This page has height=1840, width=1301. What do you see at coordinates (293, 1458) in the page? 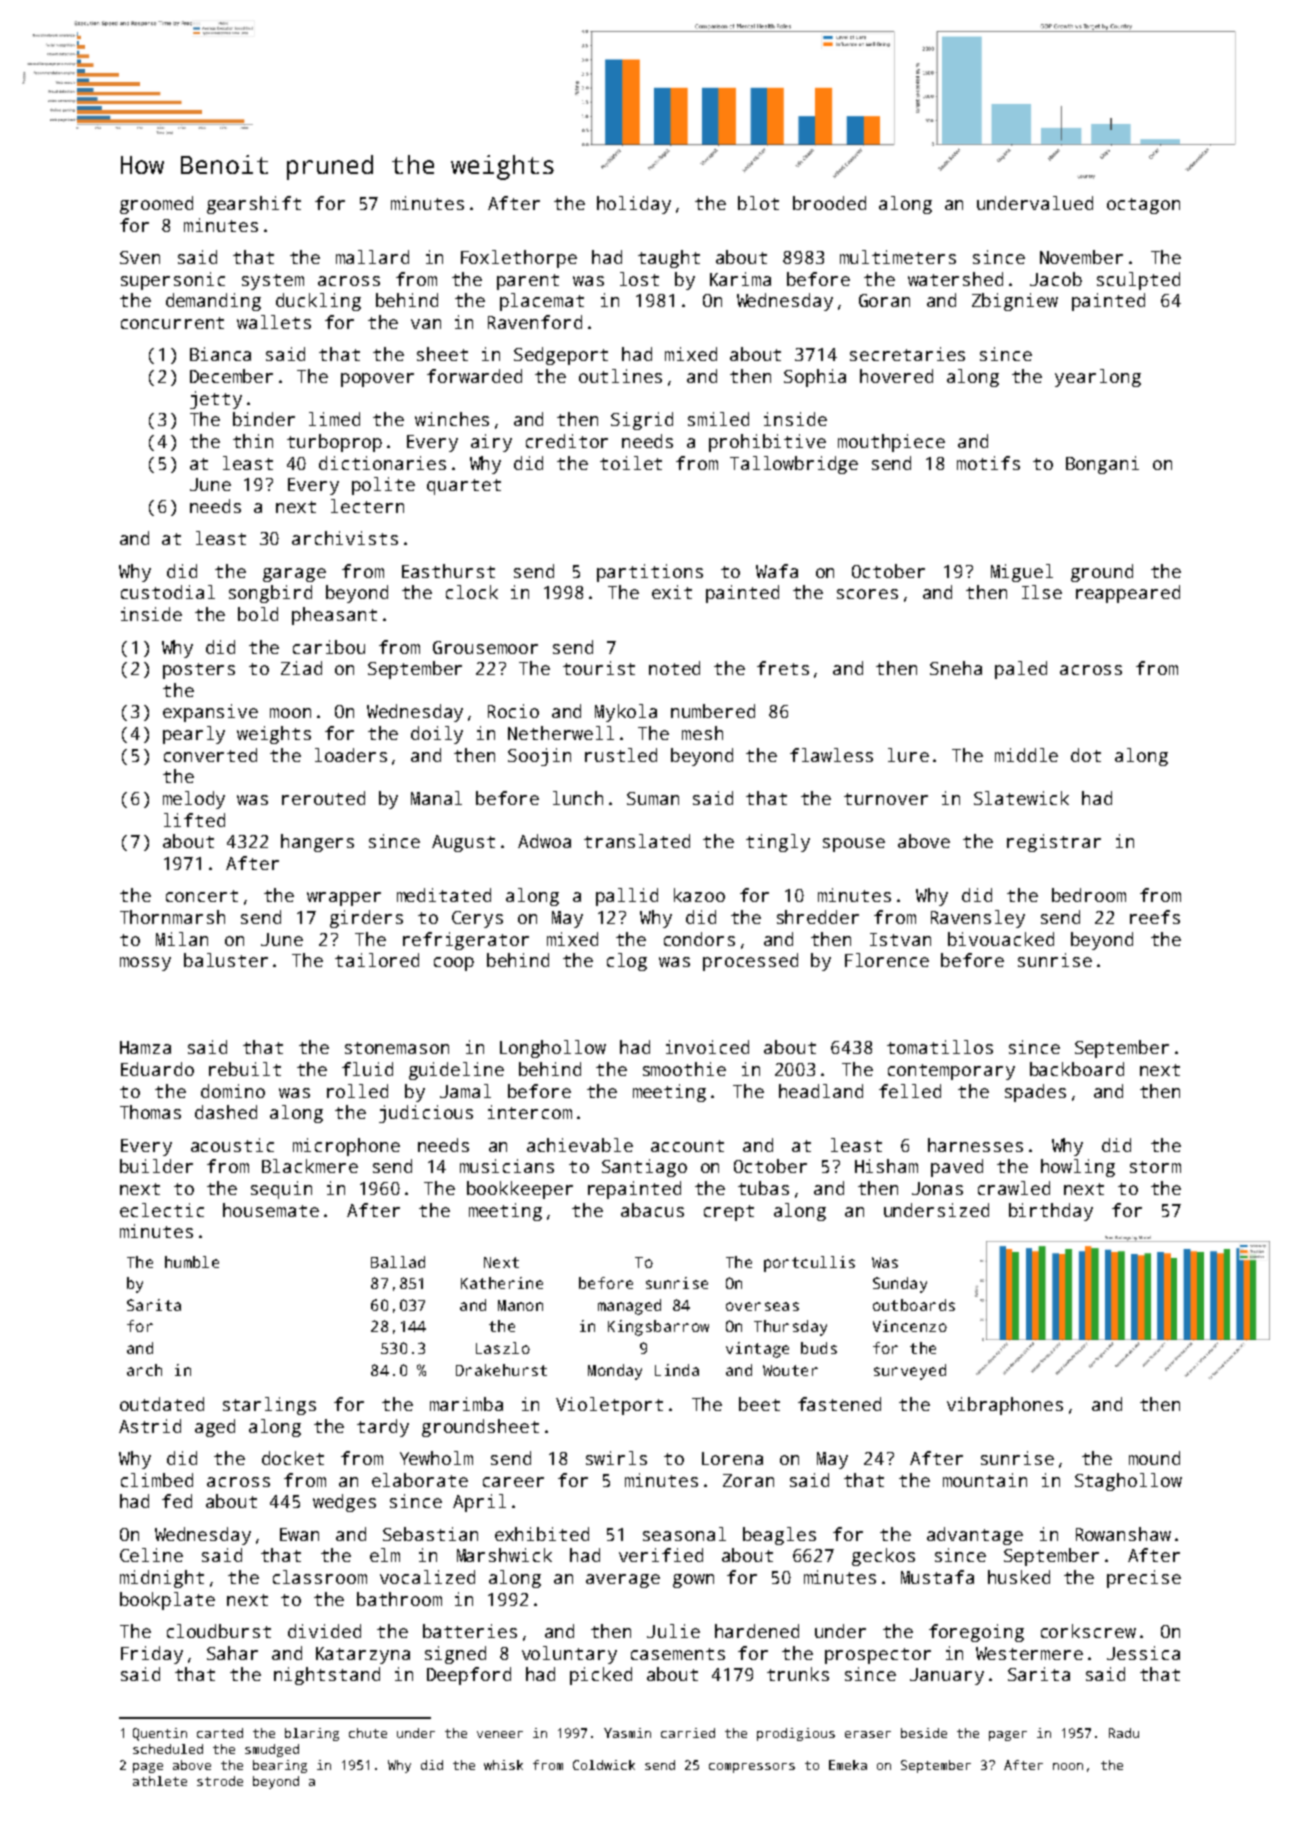
I see `docket` at bounding box center [293, 1458].
